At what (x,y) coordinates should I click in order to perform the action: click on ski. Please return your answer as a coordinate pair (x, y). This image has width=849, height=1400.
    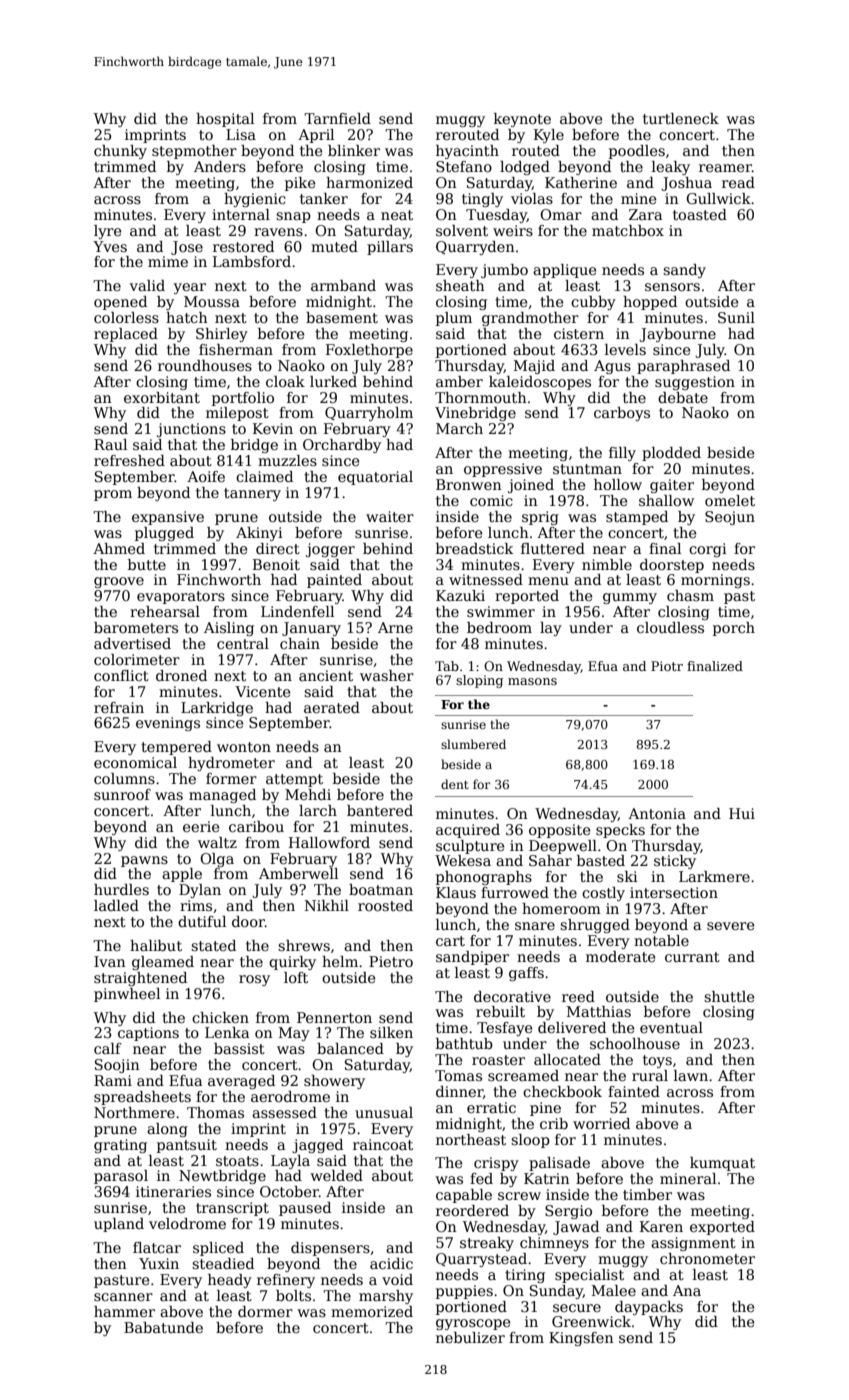
    Looking at the image, I should click on (627, 876).
